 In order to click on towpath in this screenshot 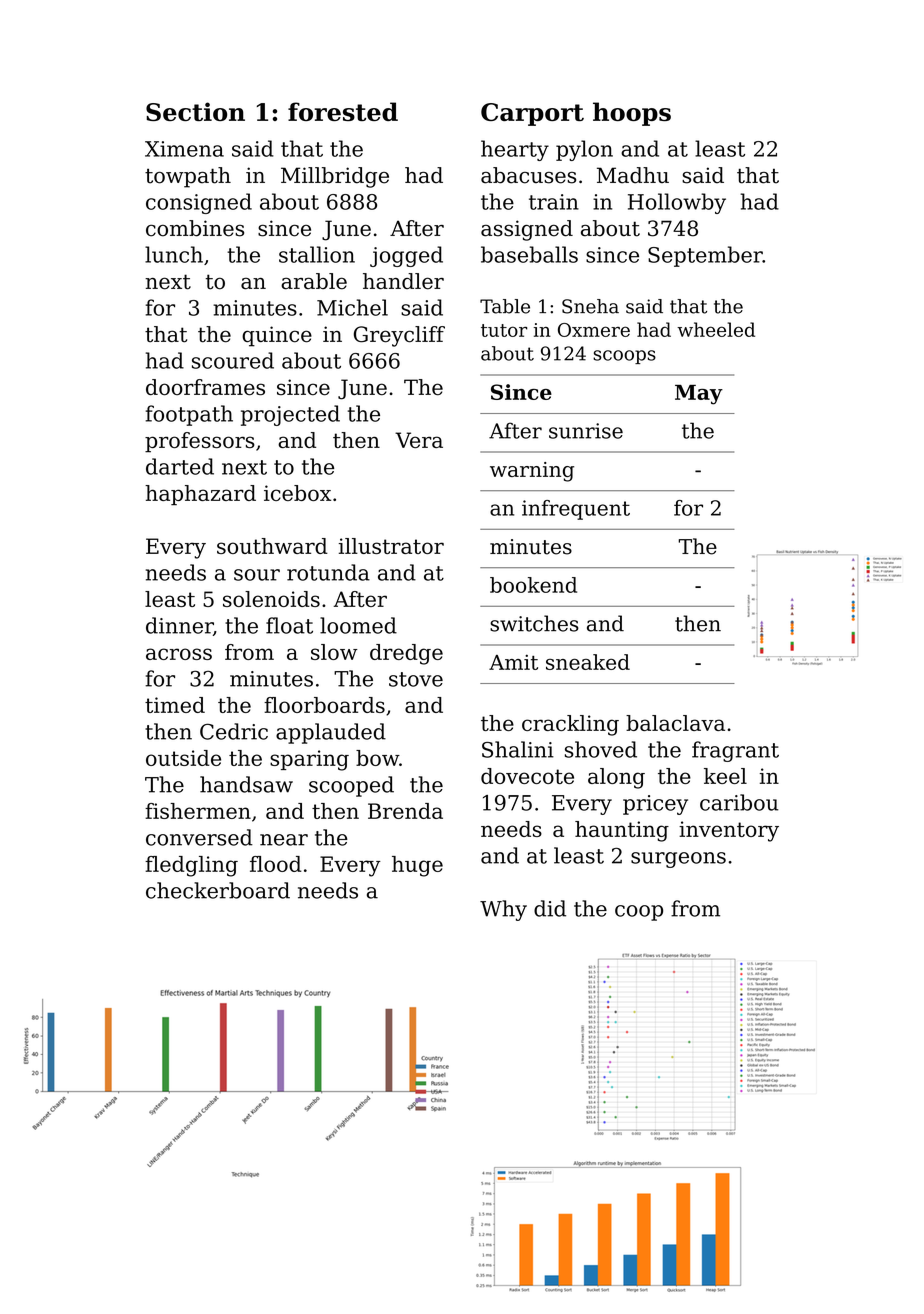, I will do `click(188, 177)`.
